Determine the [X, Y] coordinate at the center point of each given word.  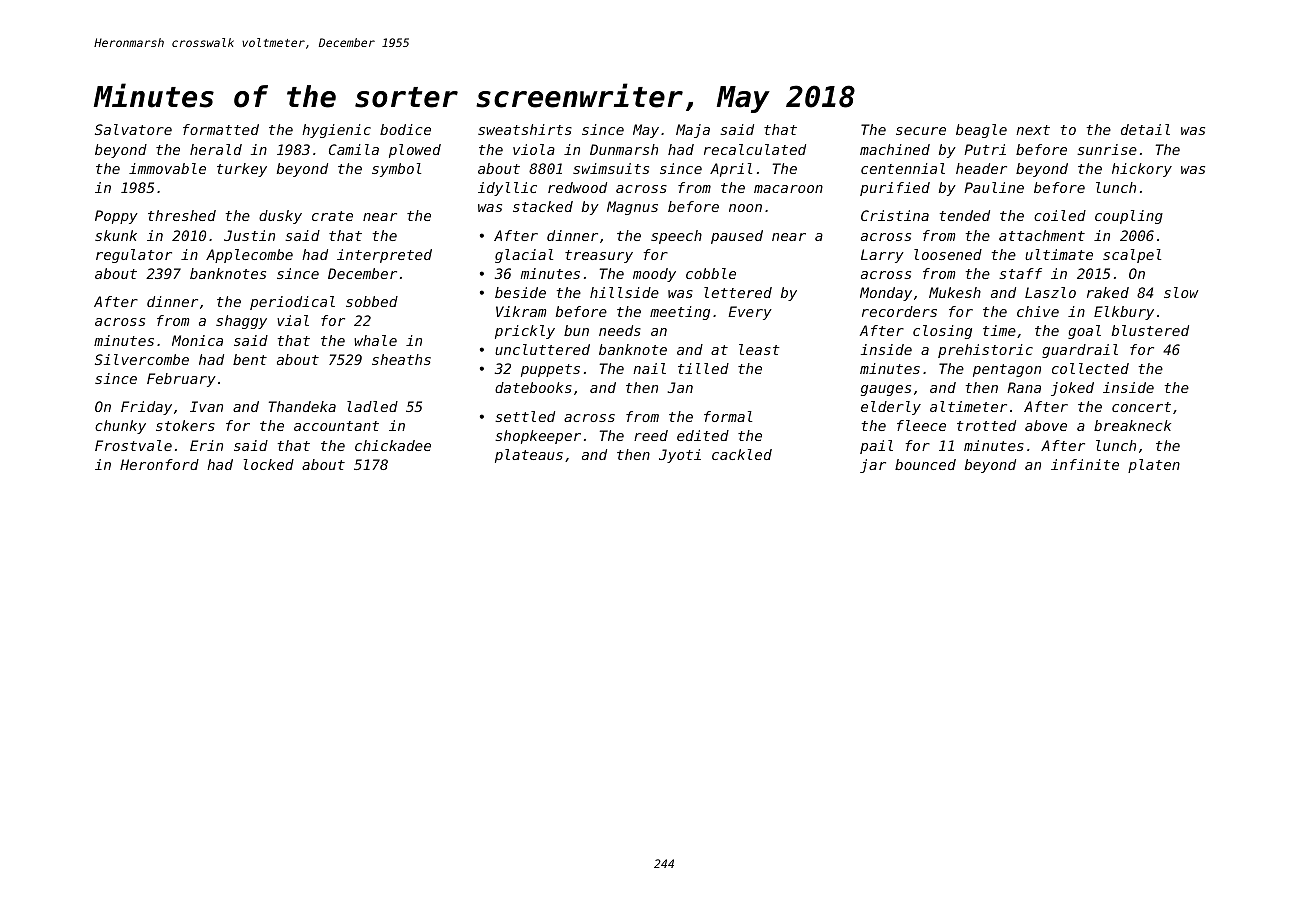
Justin [249, 235]
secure [921, 131]
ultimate [1059, 254]
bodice [405, 129]
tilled [703, 368]
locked [269, 464]
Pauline [994, 187]
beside [520, 292]
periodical [292, 303]
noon [745, 208]
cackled [742, 454]
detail [1145, 129]
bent [250, 359]
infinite [1085, 464]
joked [1072, 389]
